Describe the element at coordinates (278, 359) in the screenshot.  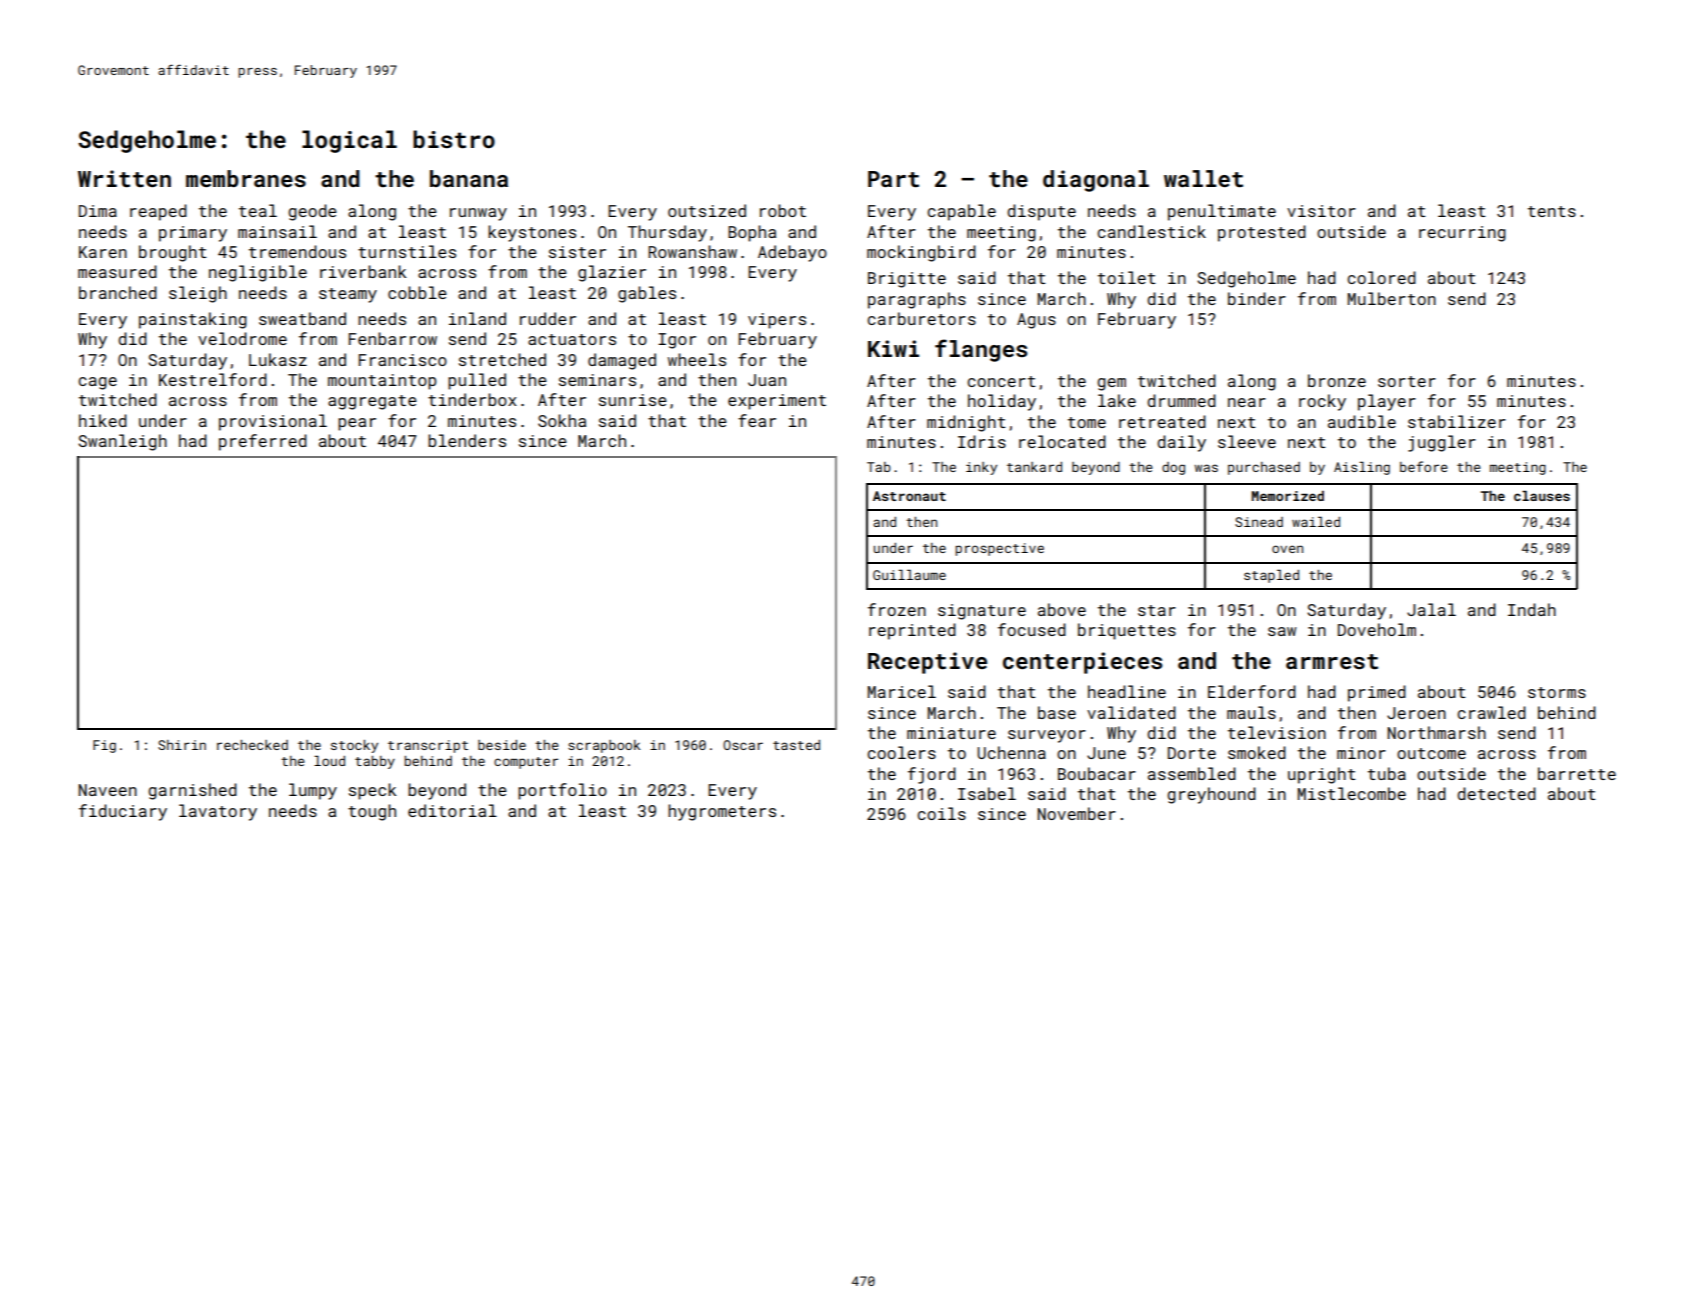
I see `Lukasz` at that location.
